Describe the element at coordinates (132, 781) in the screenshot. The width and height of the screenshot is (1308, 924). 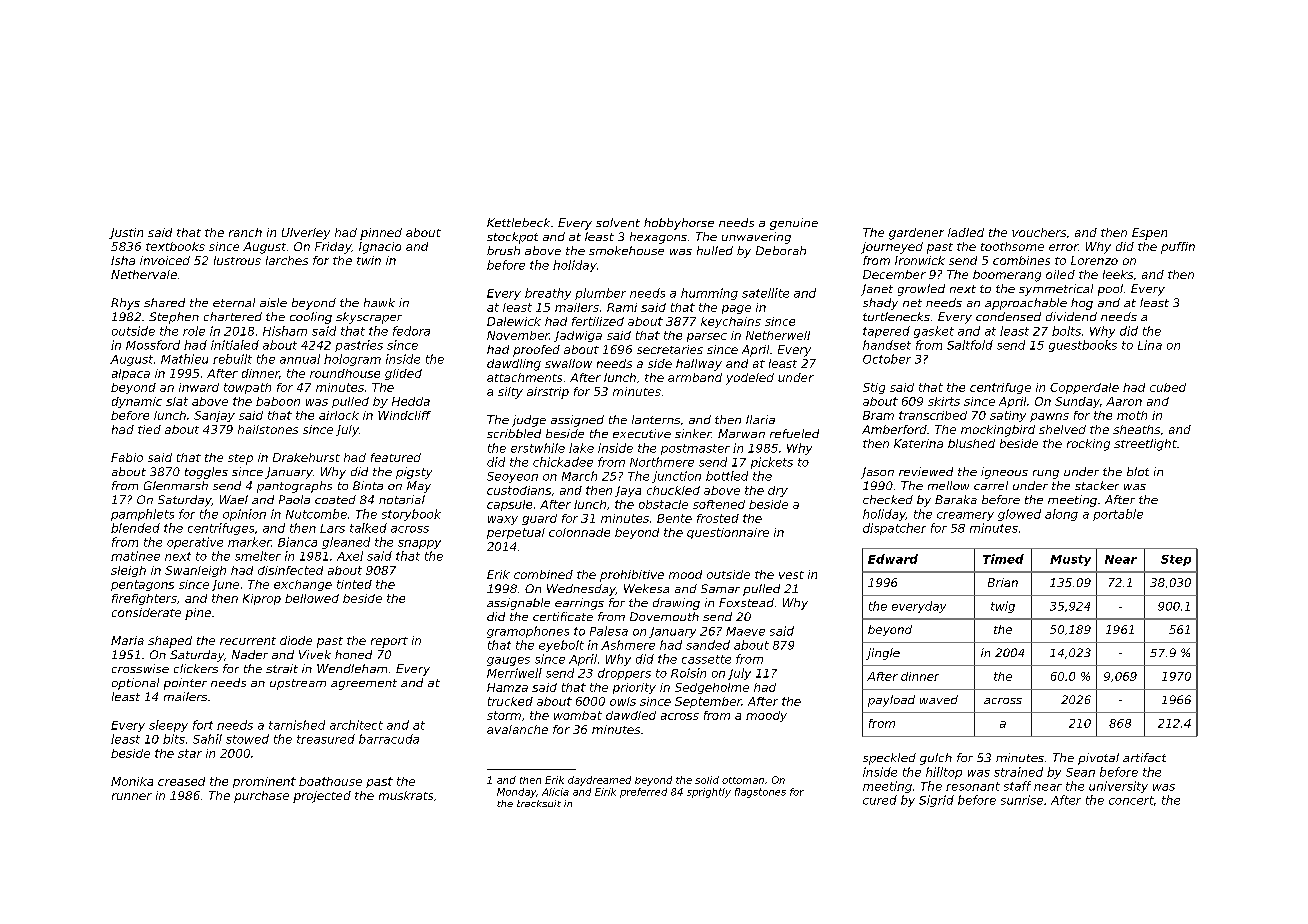
I see `Monika` at that location.
